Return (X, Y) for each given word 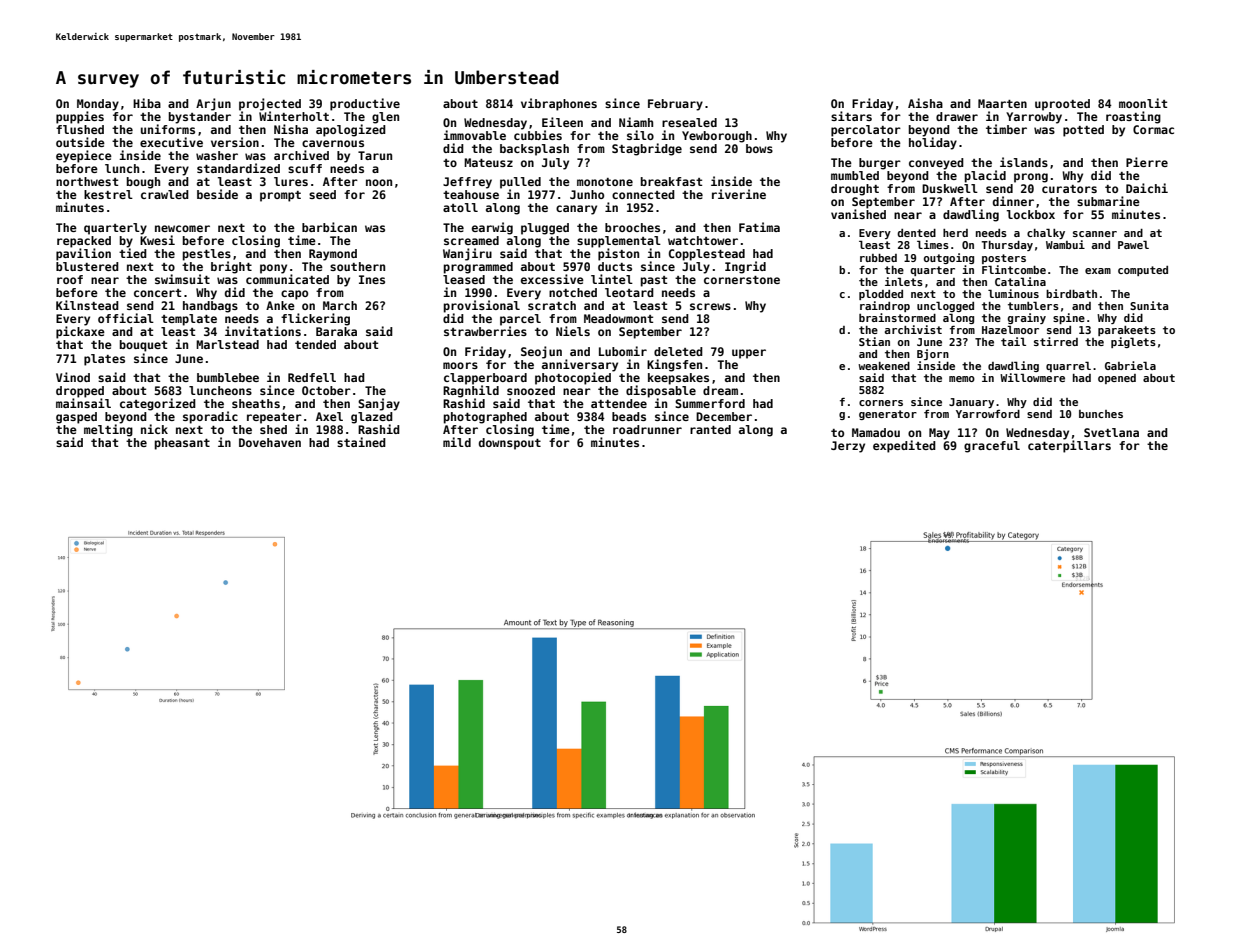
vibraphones (559, 104)
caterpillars (1069, 446)
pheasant (182, 444)
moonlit (1143, 103)
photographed (485, 418)
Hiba (147, 103)
